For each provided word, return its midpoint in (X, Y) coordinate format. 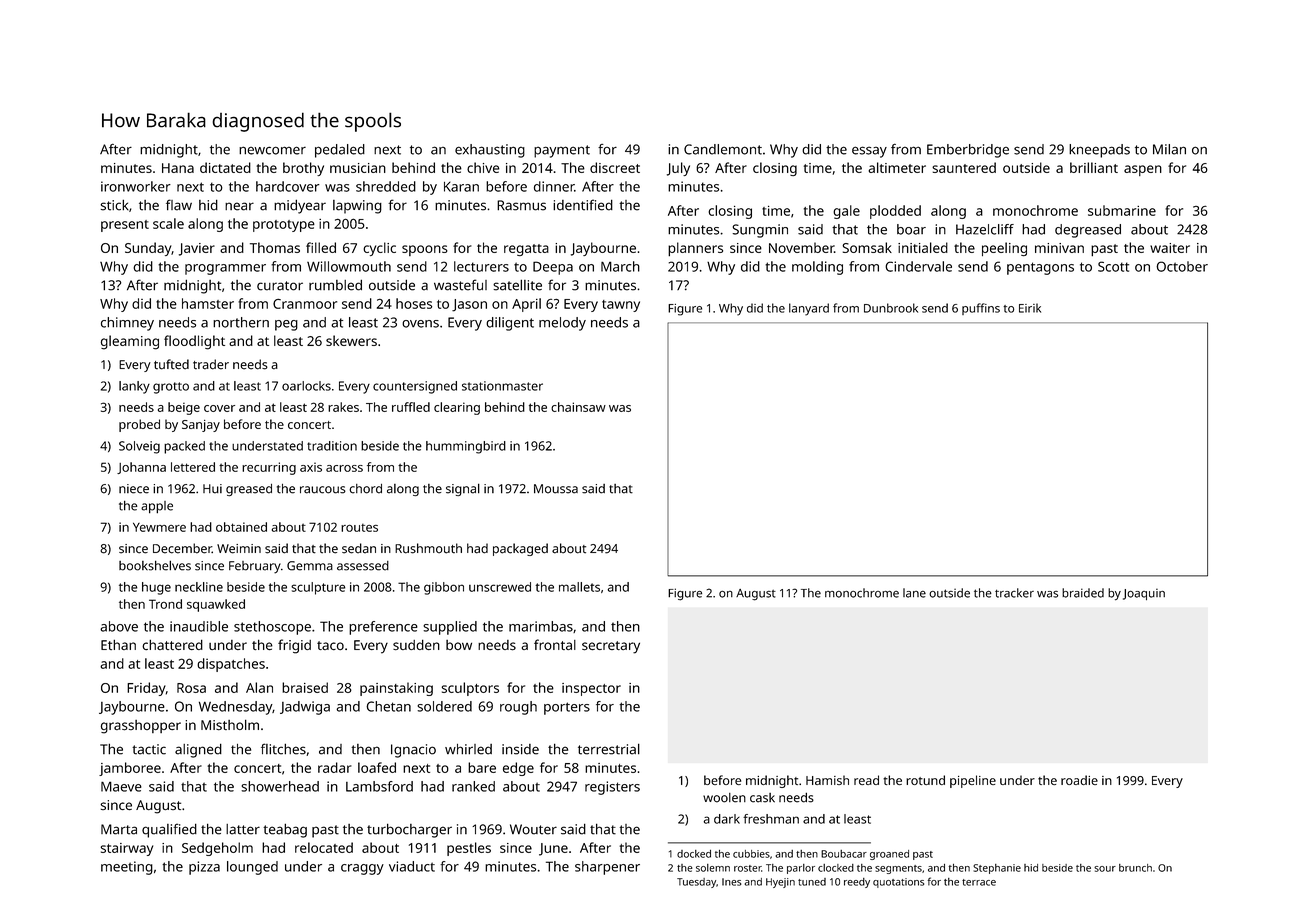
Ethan (118, 644)
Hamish (827, 780)
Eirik (1030, 308)
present (125, 226)
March (620, 266)
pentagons (1040, 268)
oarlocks (306, 386)
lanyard (809, 309)
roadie (1079, 780)
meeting (127, 868)
